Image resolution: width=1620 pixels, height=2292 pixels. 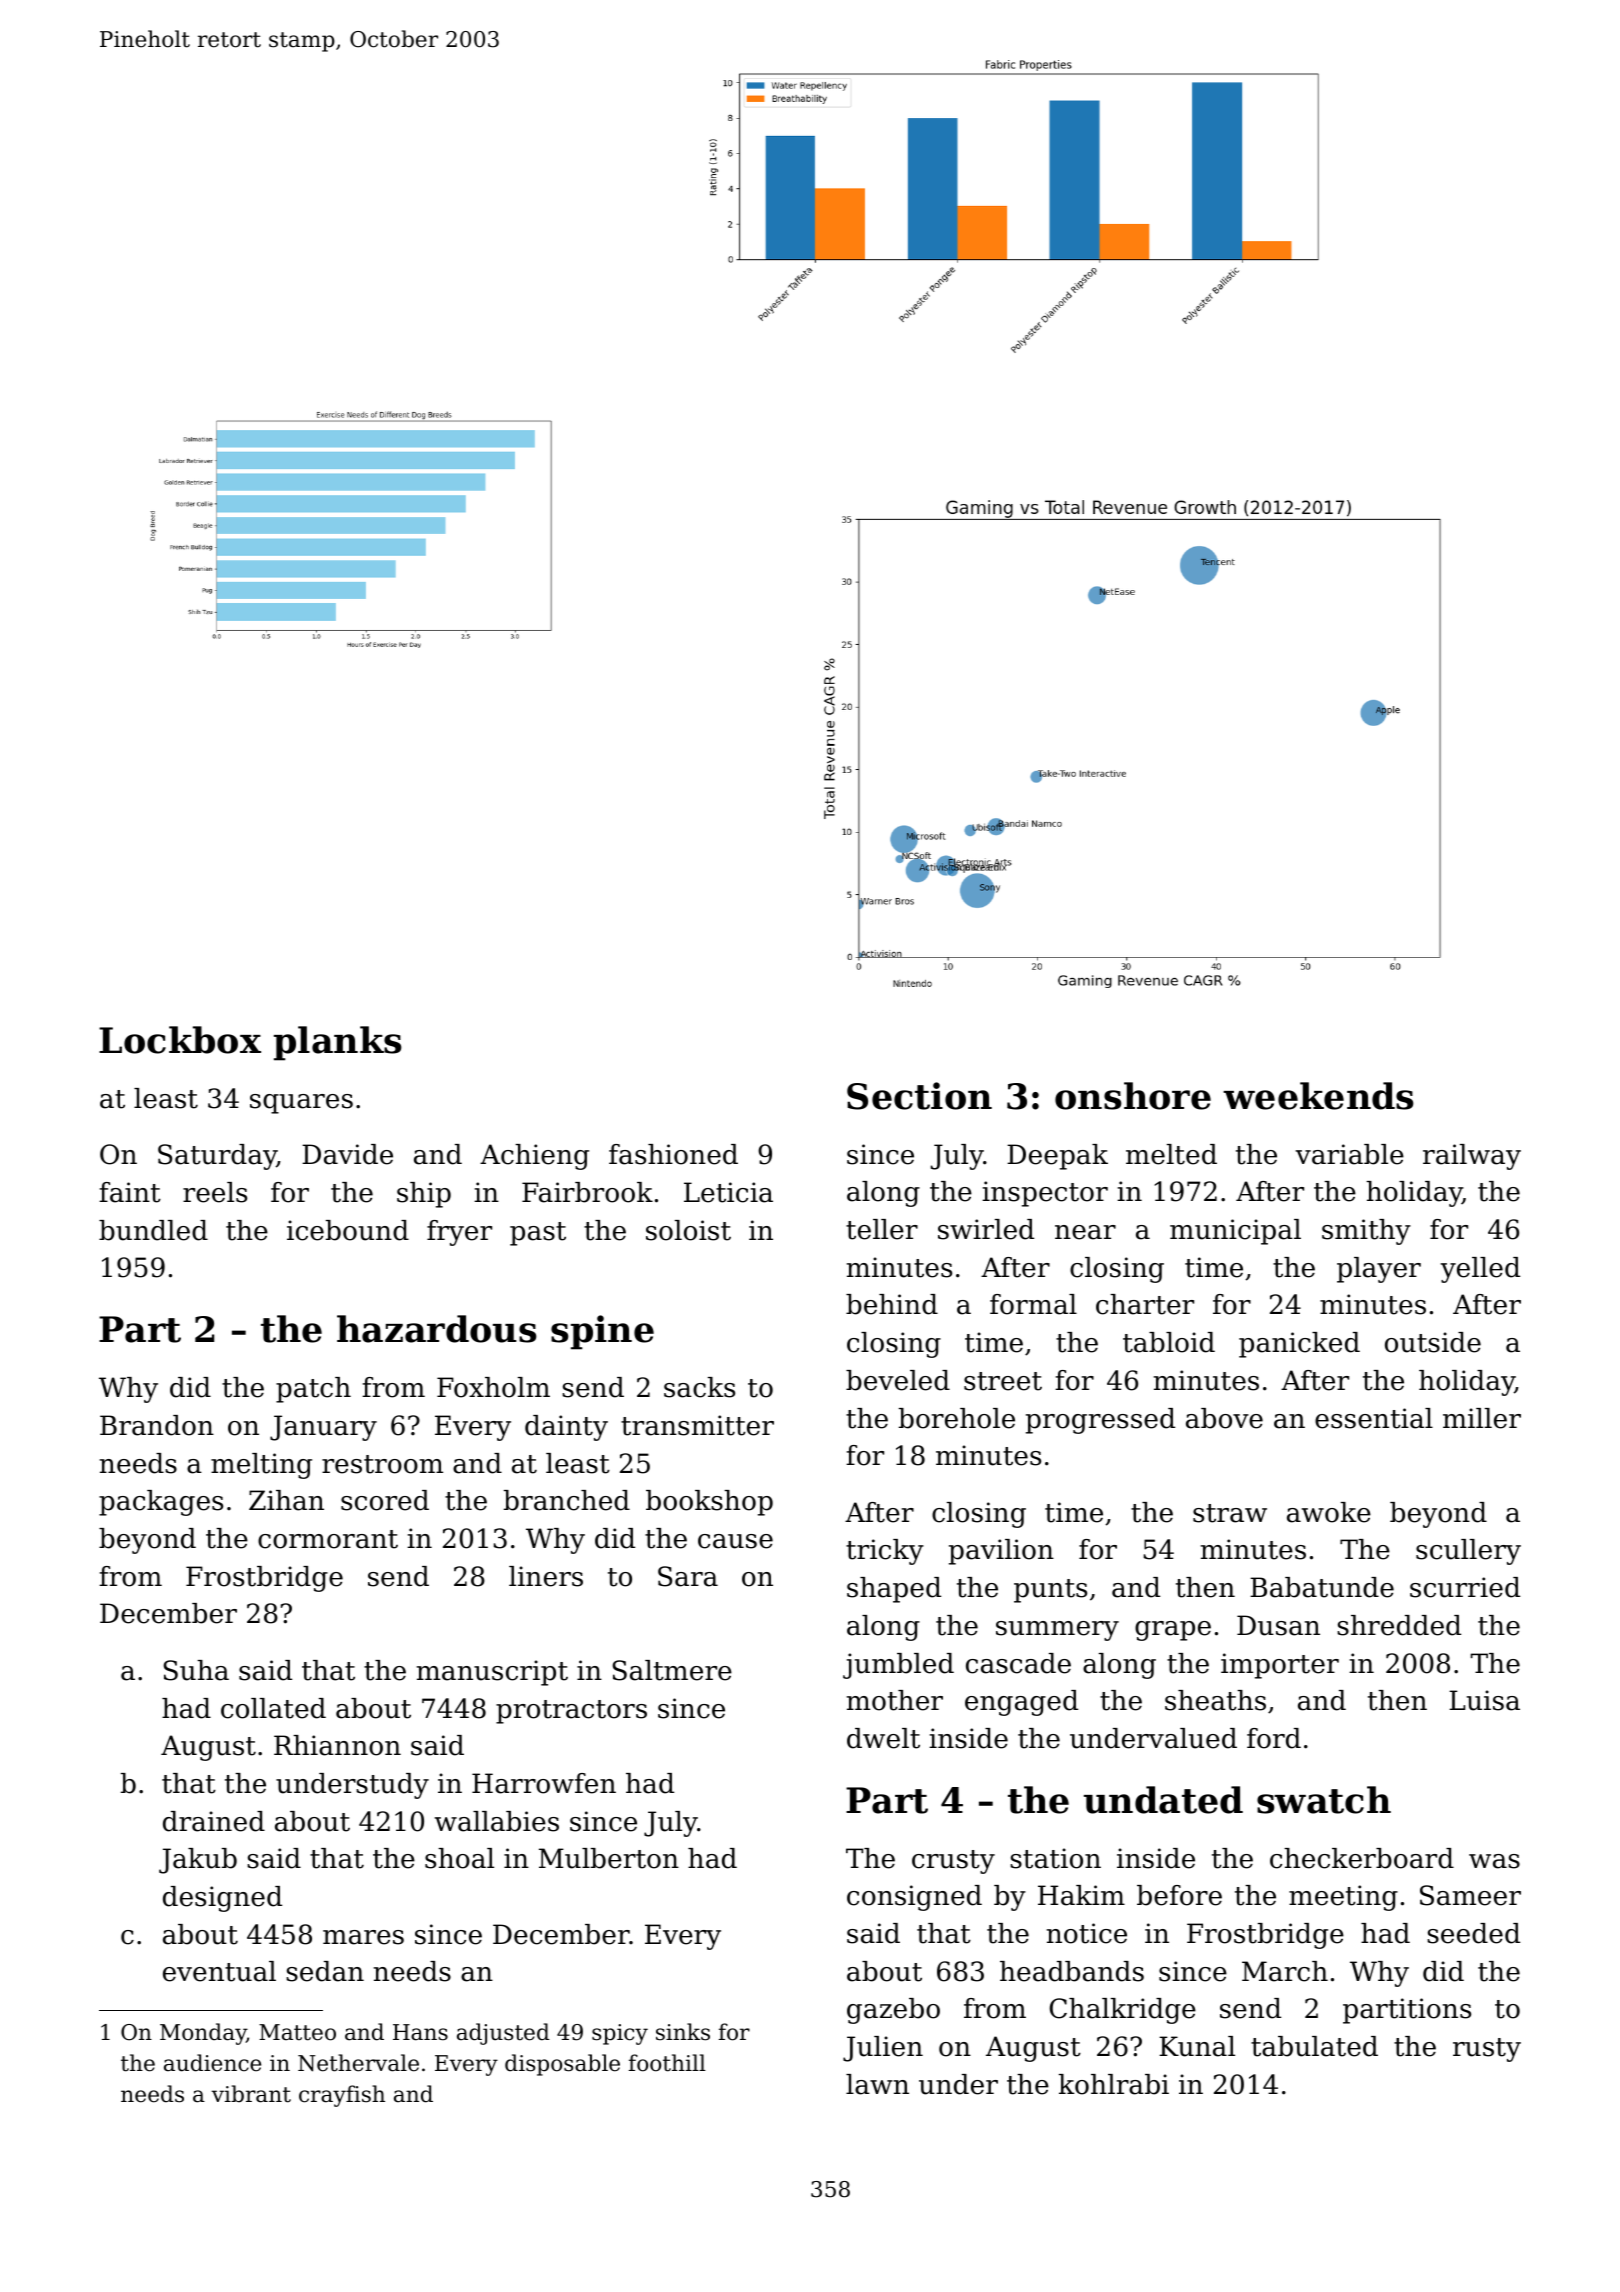 What do you see at coordinates (587, 1192) in the page?
I see `Fairbrook` at bounding box center [587, 1192].
